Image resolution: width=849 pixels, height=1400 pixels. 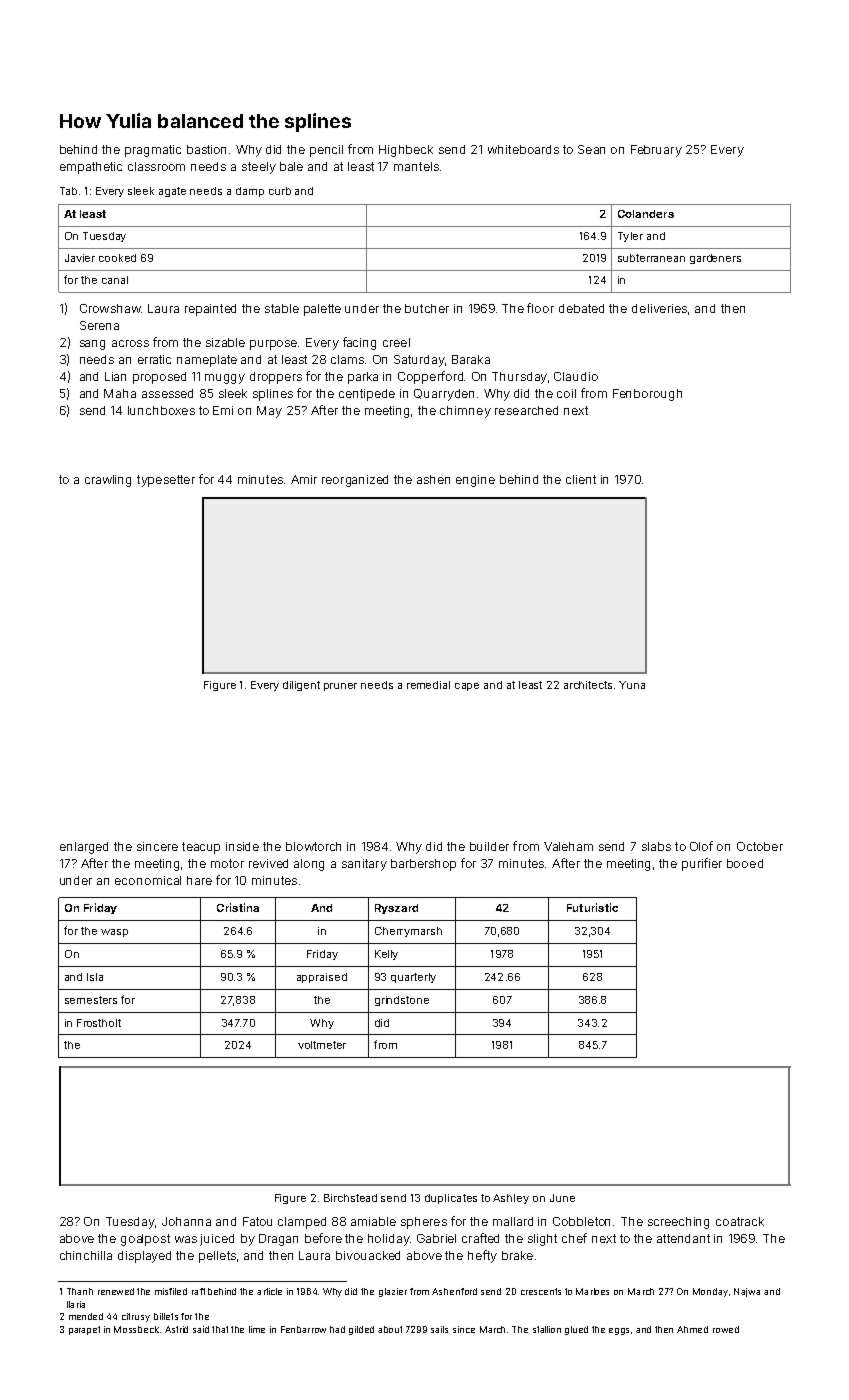 What do you see at coordinates (647, 395) in the document?
I see `Fenborough` at bounding box center [647, 395].
